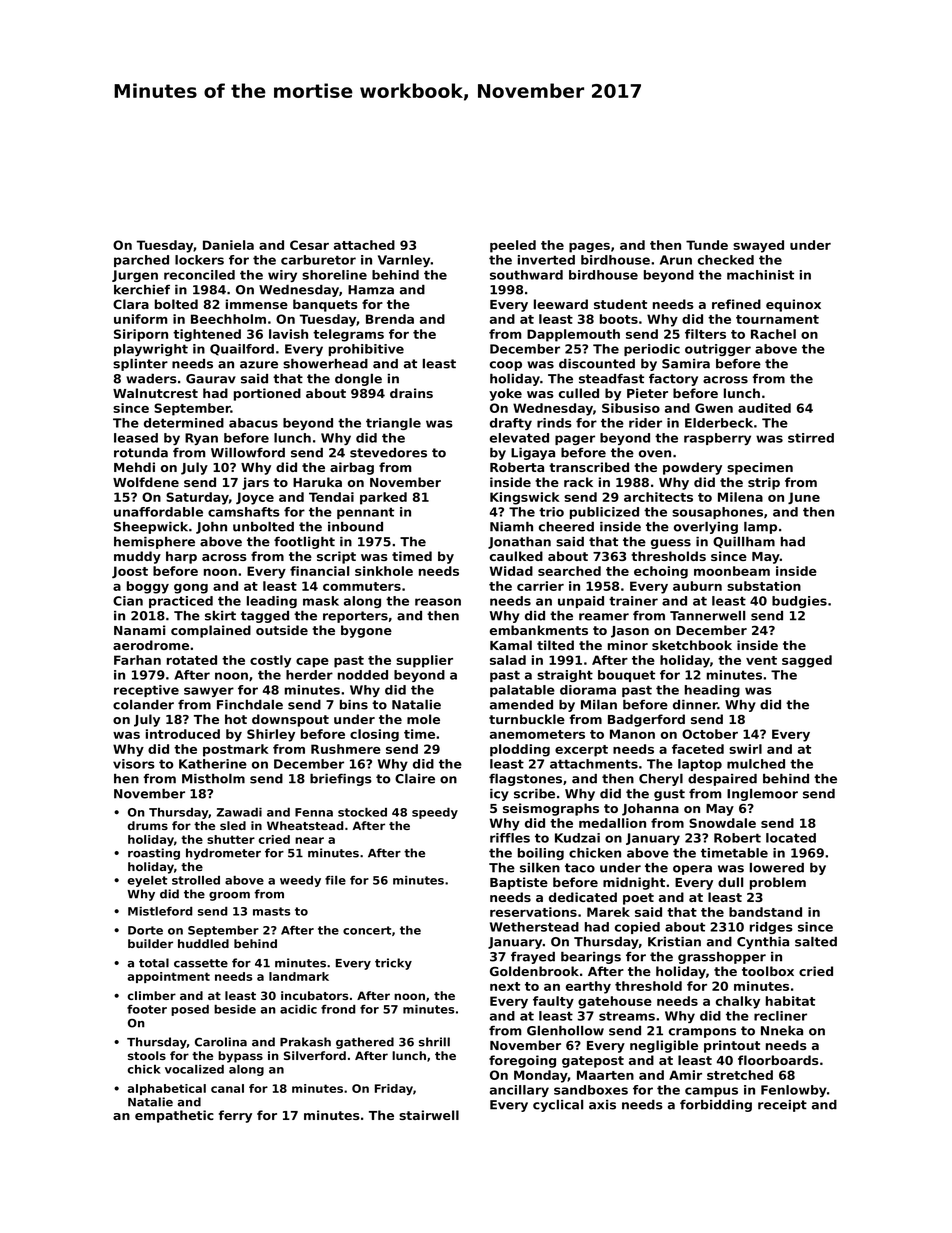 This page has width=952, height=1233. I want to click on tricky, so click(393, 964).
